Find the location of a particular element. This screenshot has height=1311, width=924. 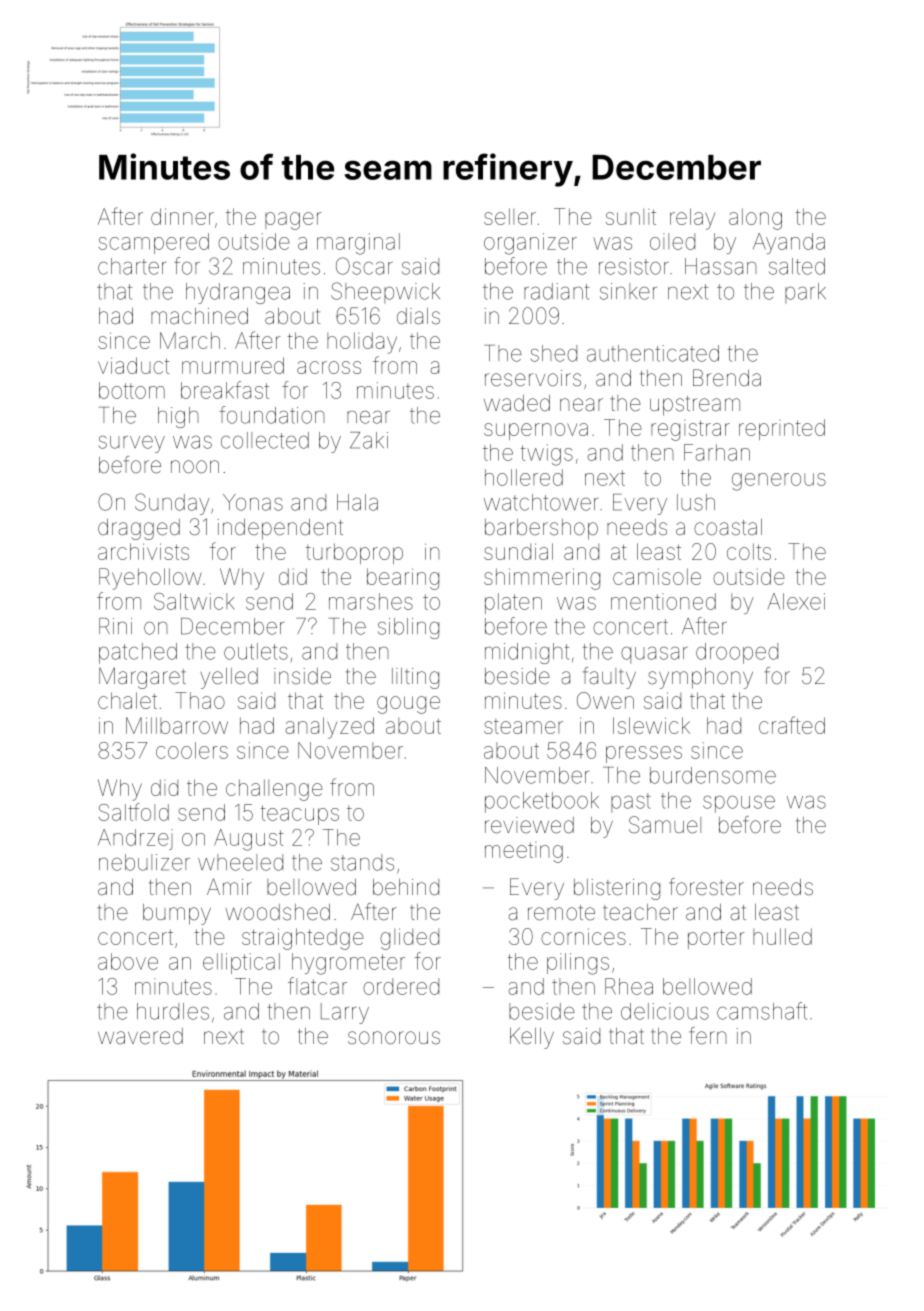

dinner is located at coordinates (182, 216).
